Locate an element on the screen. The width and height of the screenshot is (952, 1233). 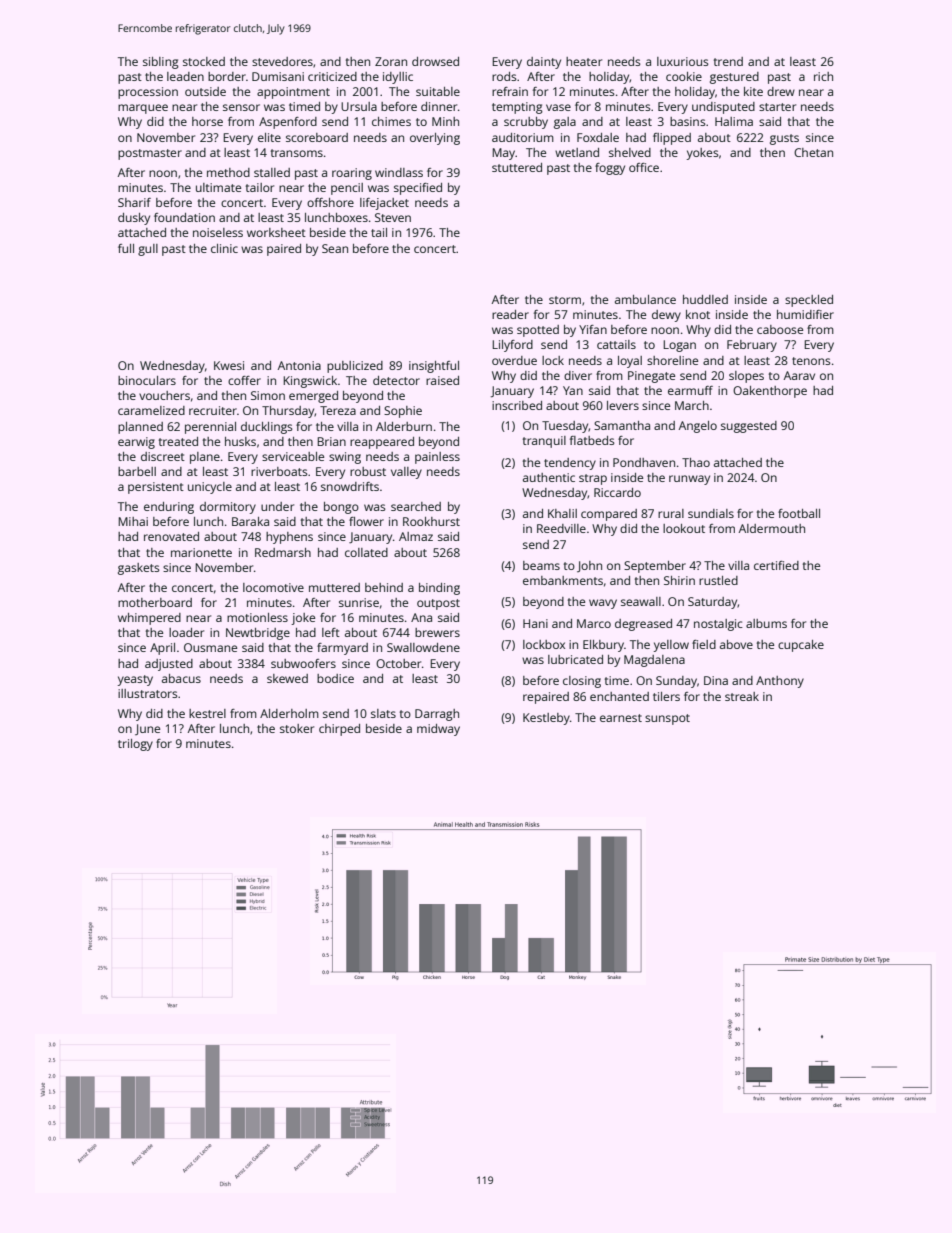
spotted is located at coordinates (538, 331).
